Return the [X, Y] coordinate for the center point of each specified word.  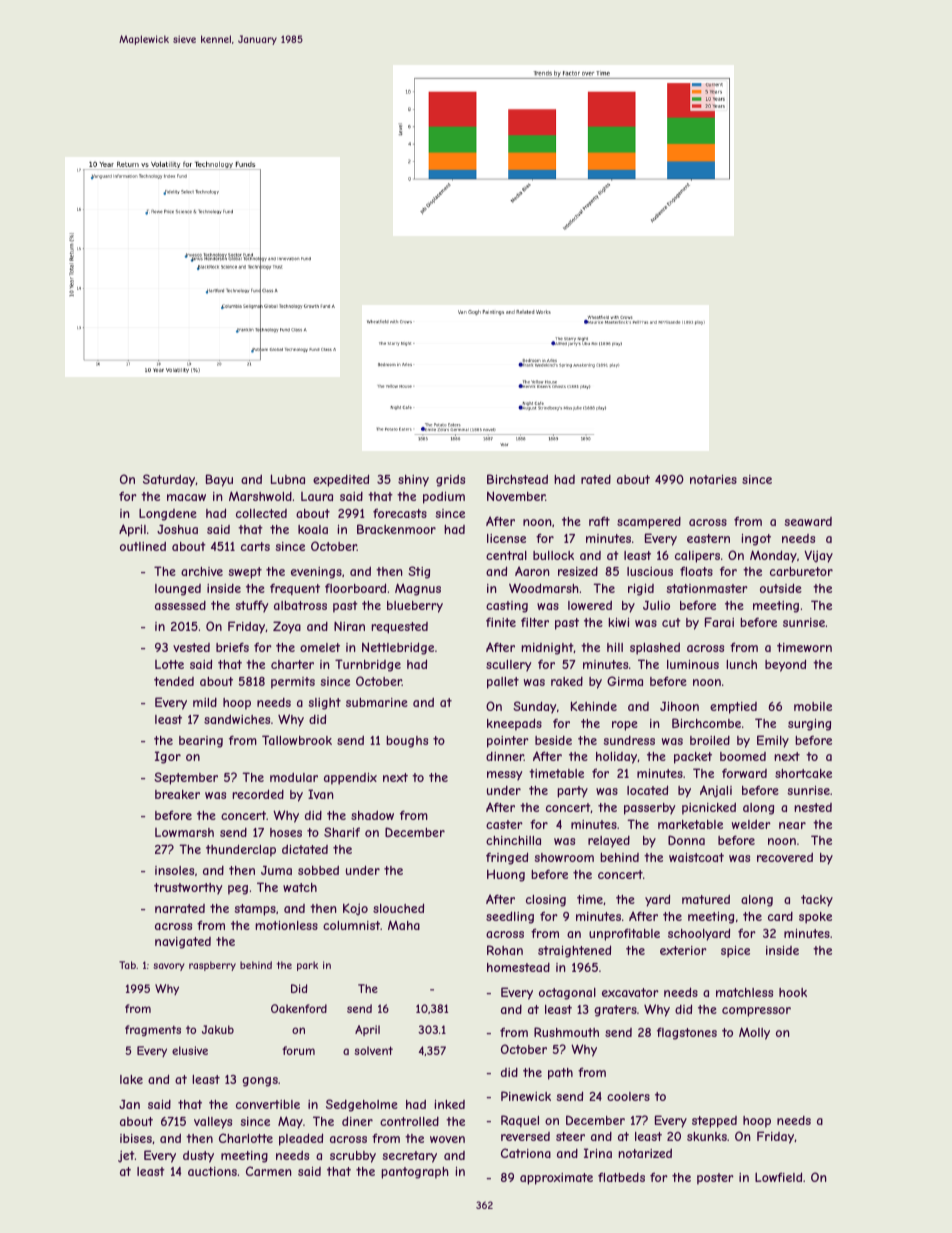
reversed [525, 1136]
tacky [817, 901]
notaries [713, 479]
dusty [198, 1156]
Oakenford [299, 1008]
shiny [413, 481]
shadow [372, 815]
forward [744, 773]
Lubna [288, 479]
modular [294, 777]
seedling [510, 917]
